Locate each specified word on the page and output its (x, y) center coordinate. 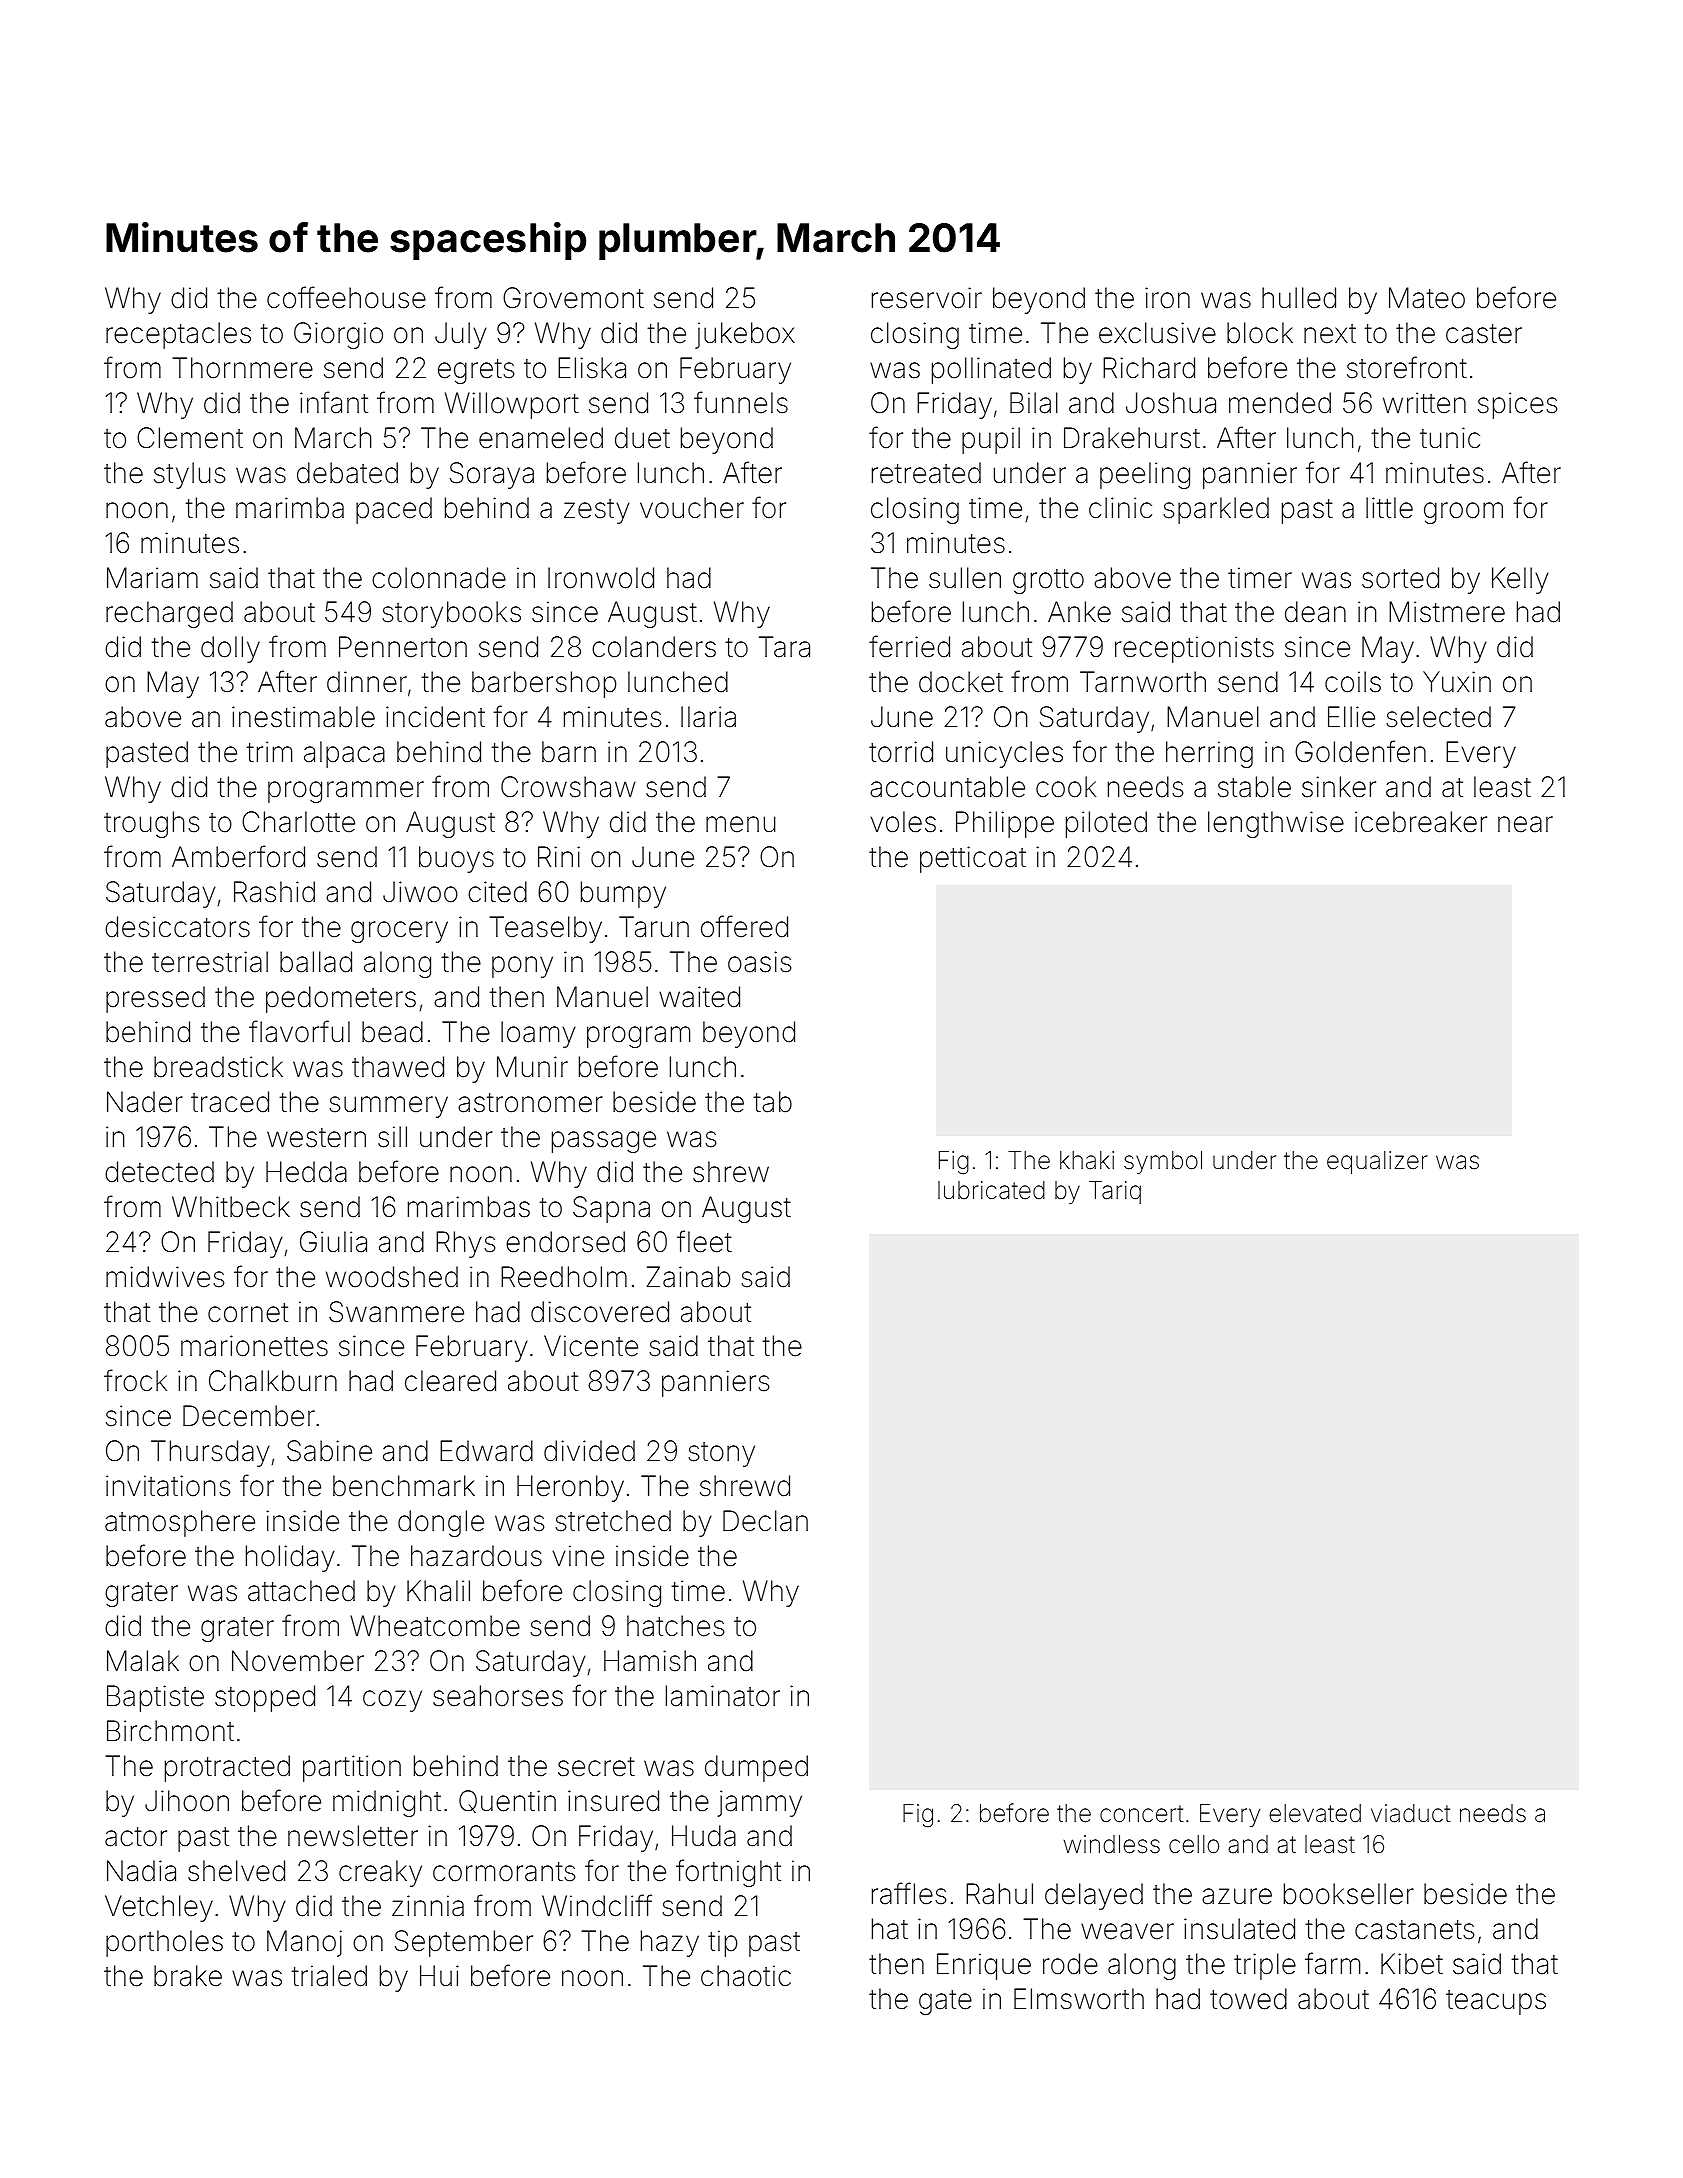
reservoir (927, 298)
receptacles (178, 335)
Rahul (999, 1894)
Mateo (1427, 298)
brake (188, 1976)
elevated (1315, 1813)
